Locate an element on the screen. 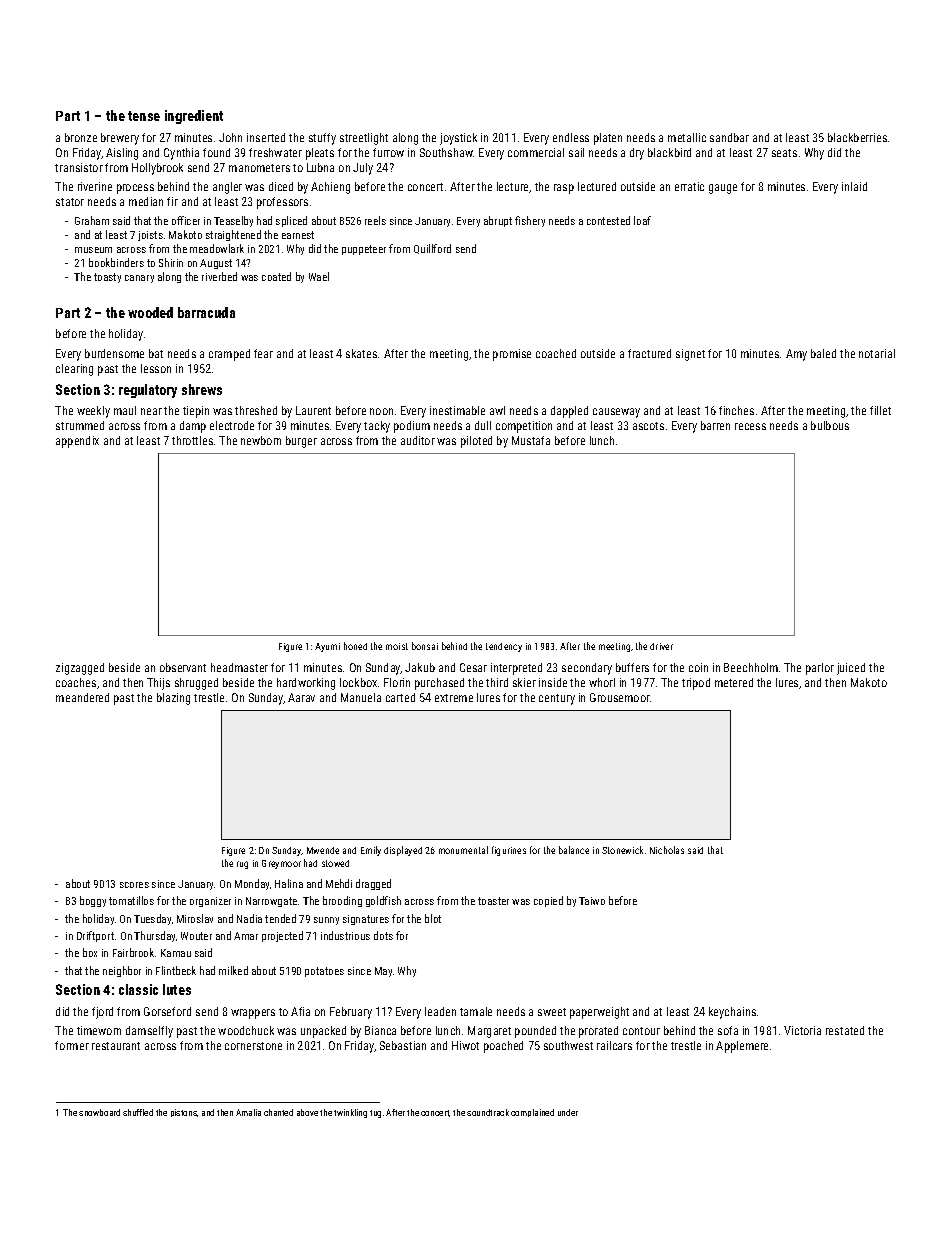  Nicholas is located at coordinates (667, 850).
